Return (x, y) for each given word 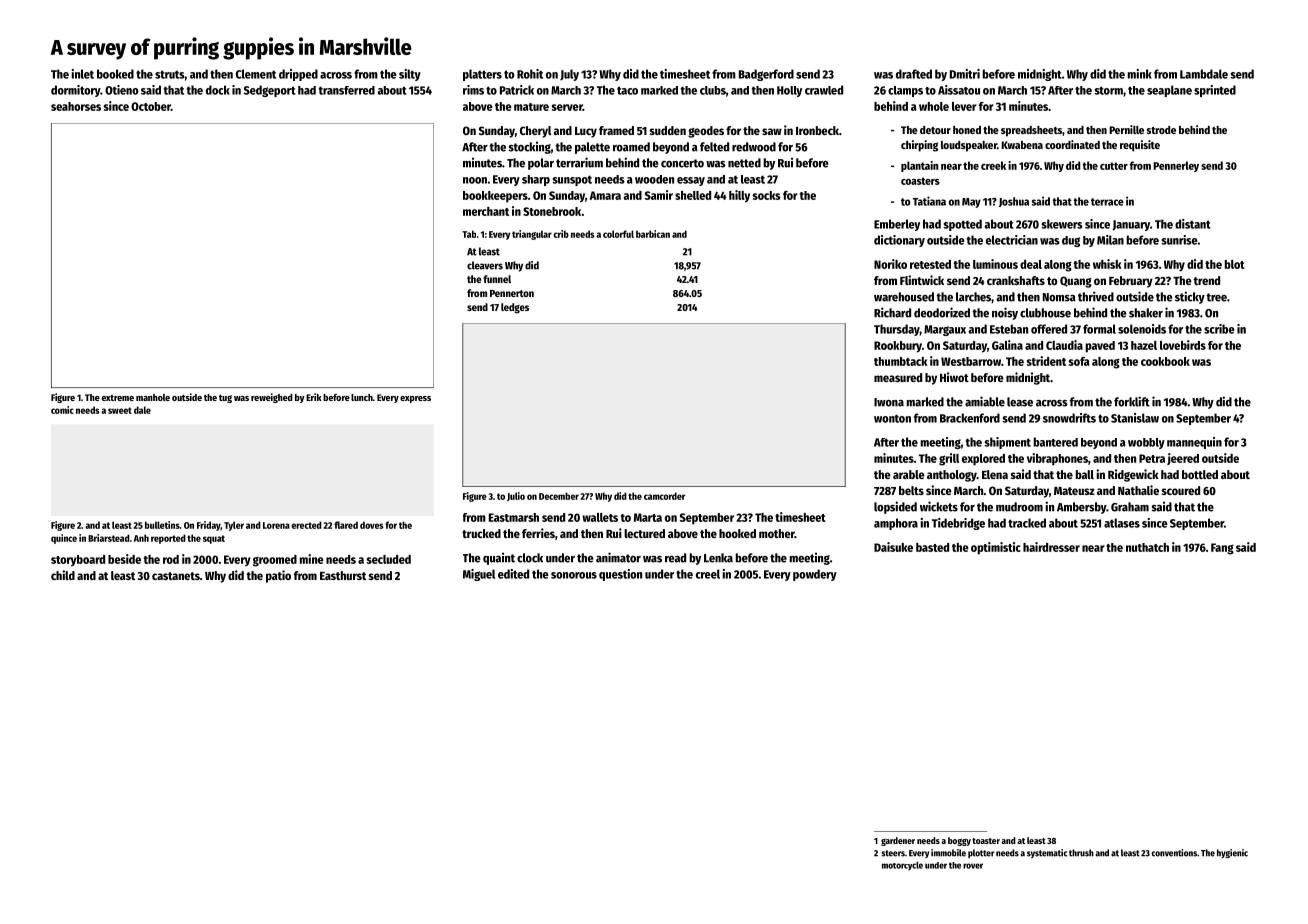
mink (1140, 74)
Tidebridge (958, 524)
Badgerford (766, 75)
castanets (176, 576)
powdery (815, 575)
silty (410, 75)
